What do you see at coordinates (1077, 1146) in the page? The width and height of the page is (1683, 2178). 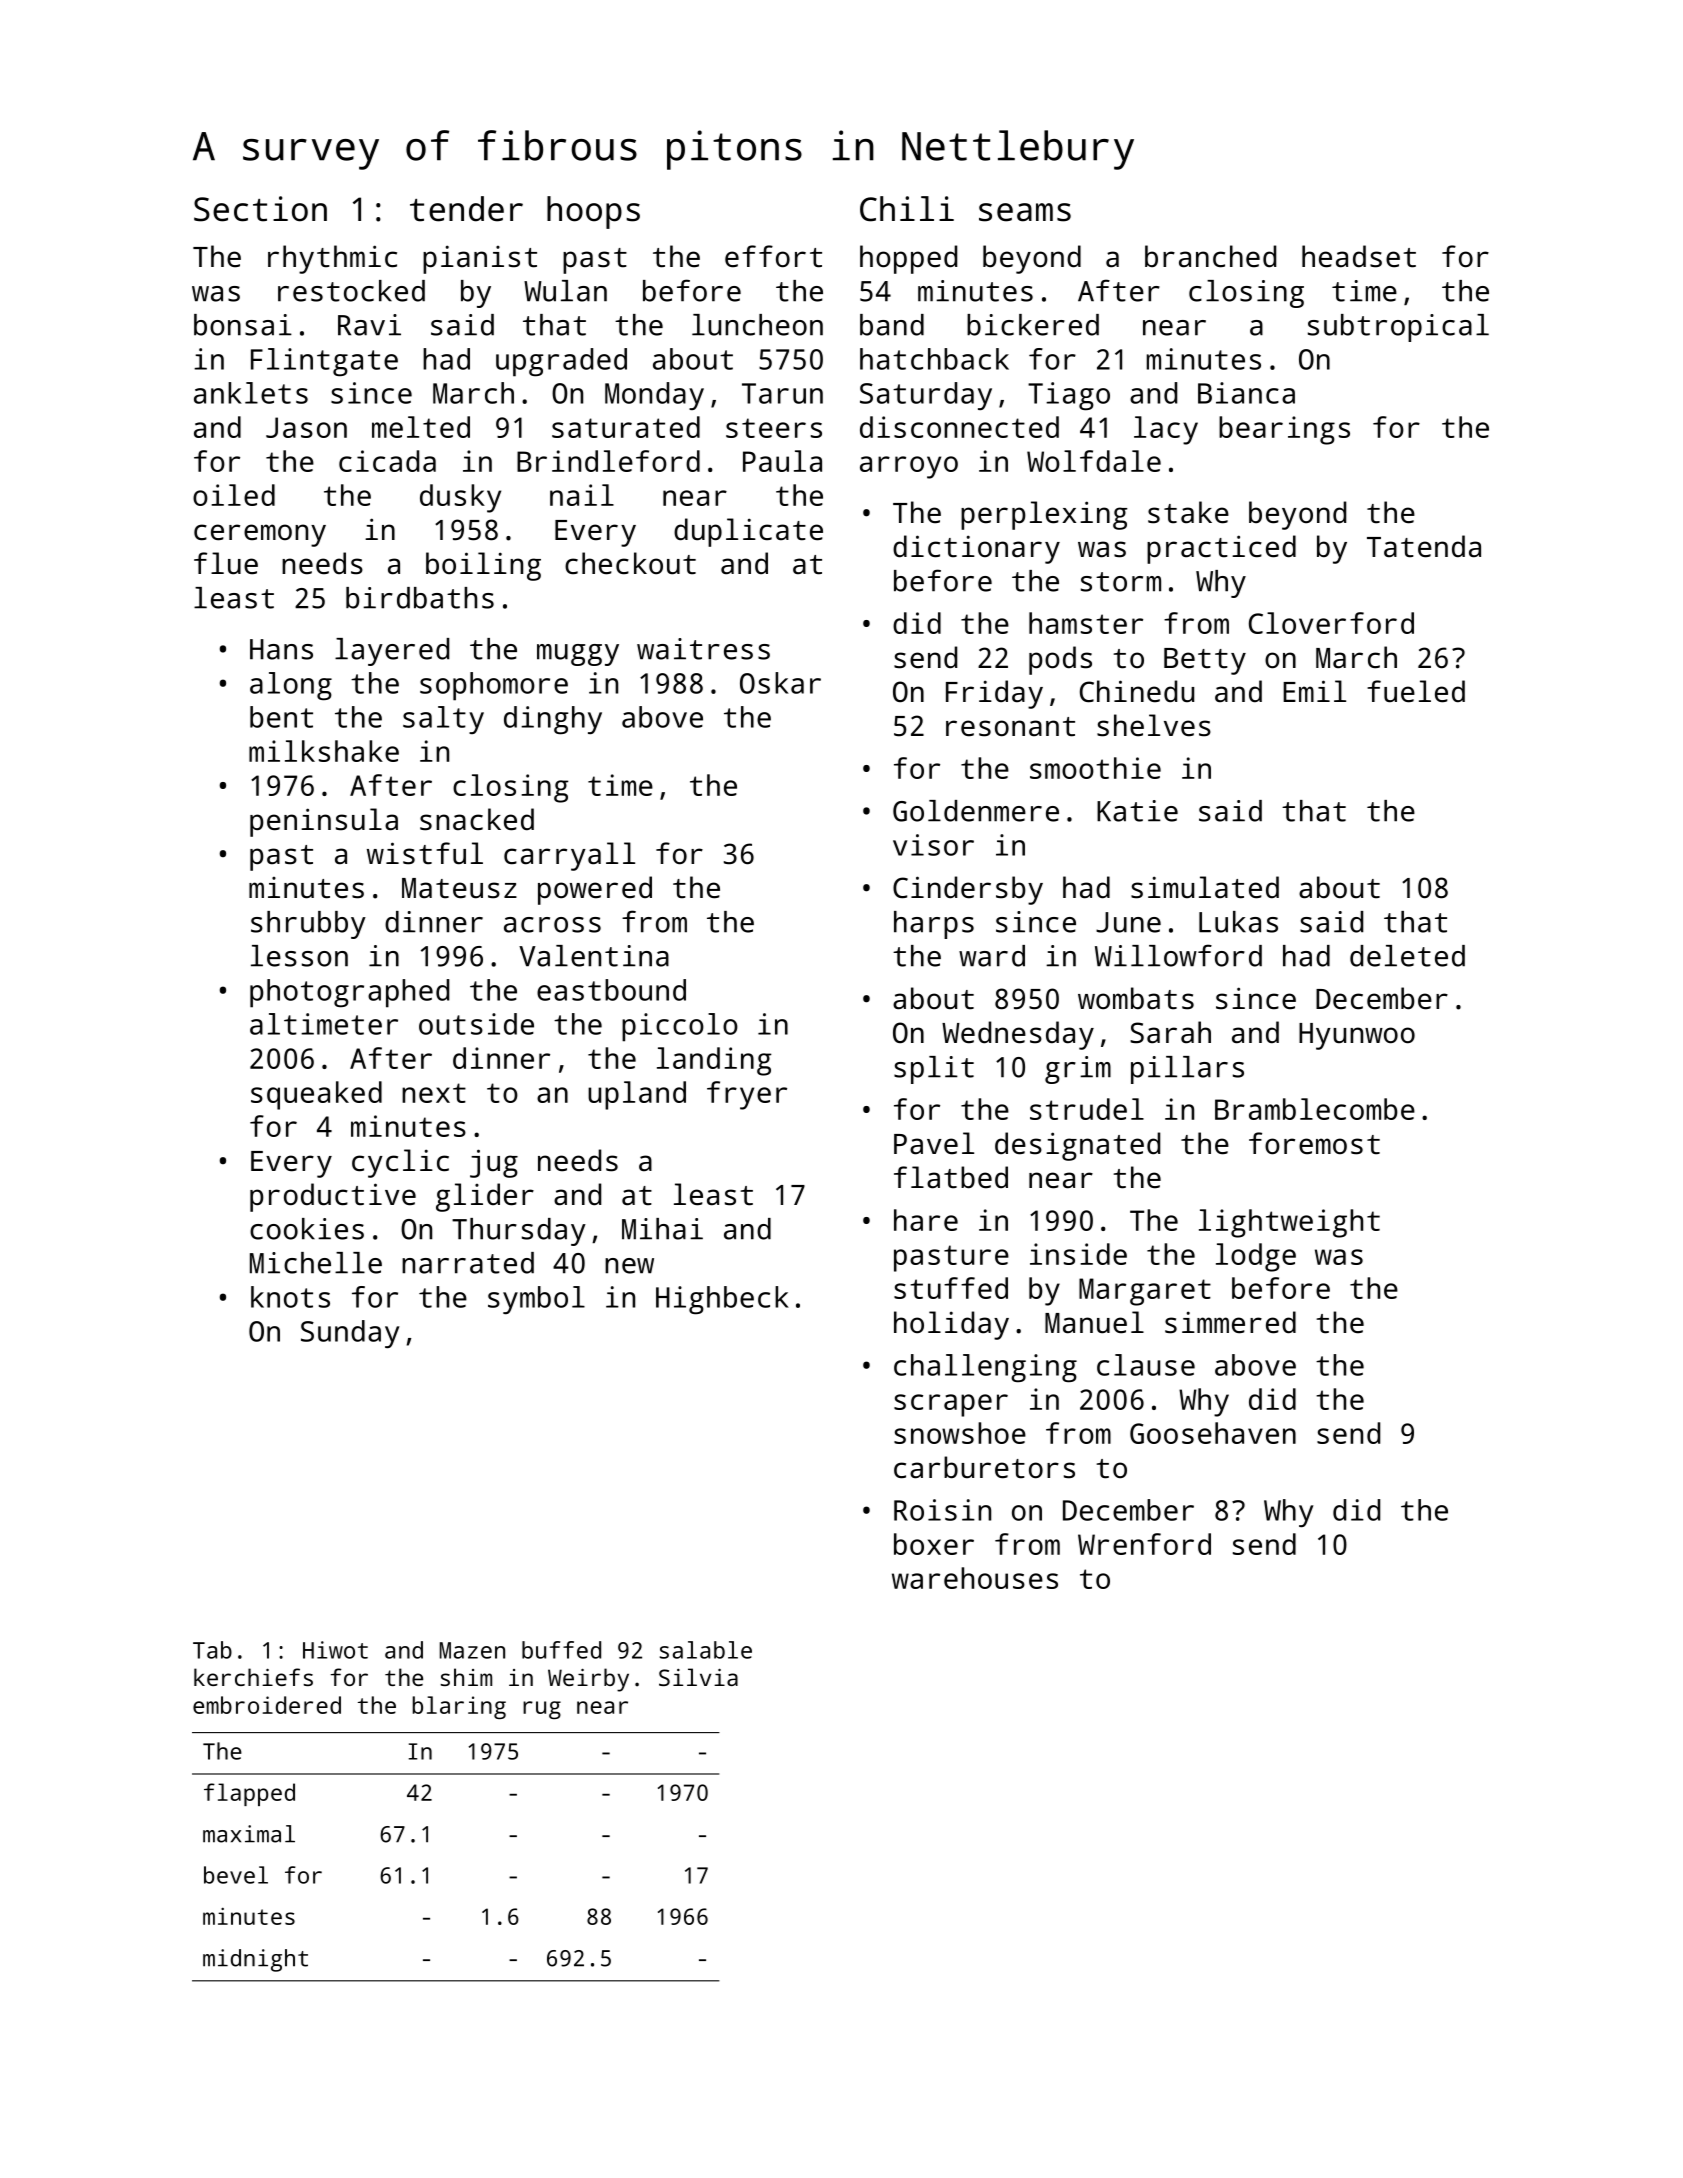 I see `designated` at bounding box center [1077, 1146].
